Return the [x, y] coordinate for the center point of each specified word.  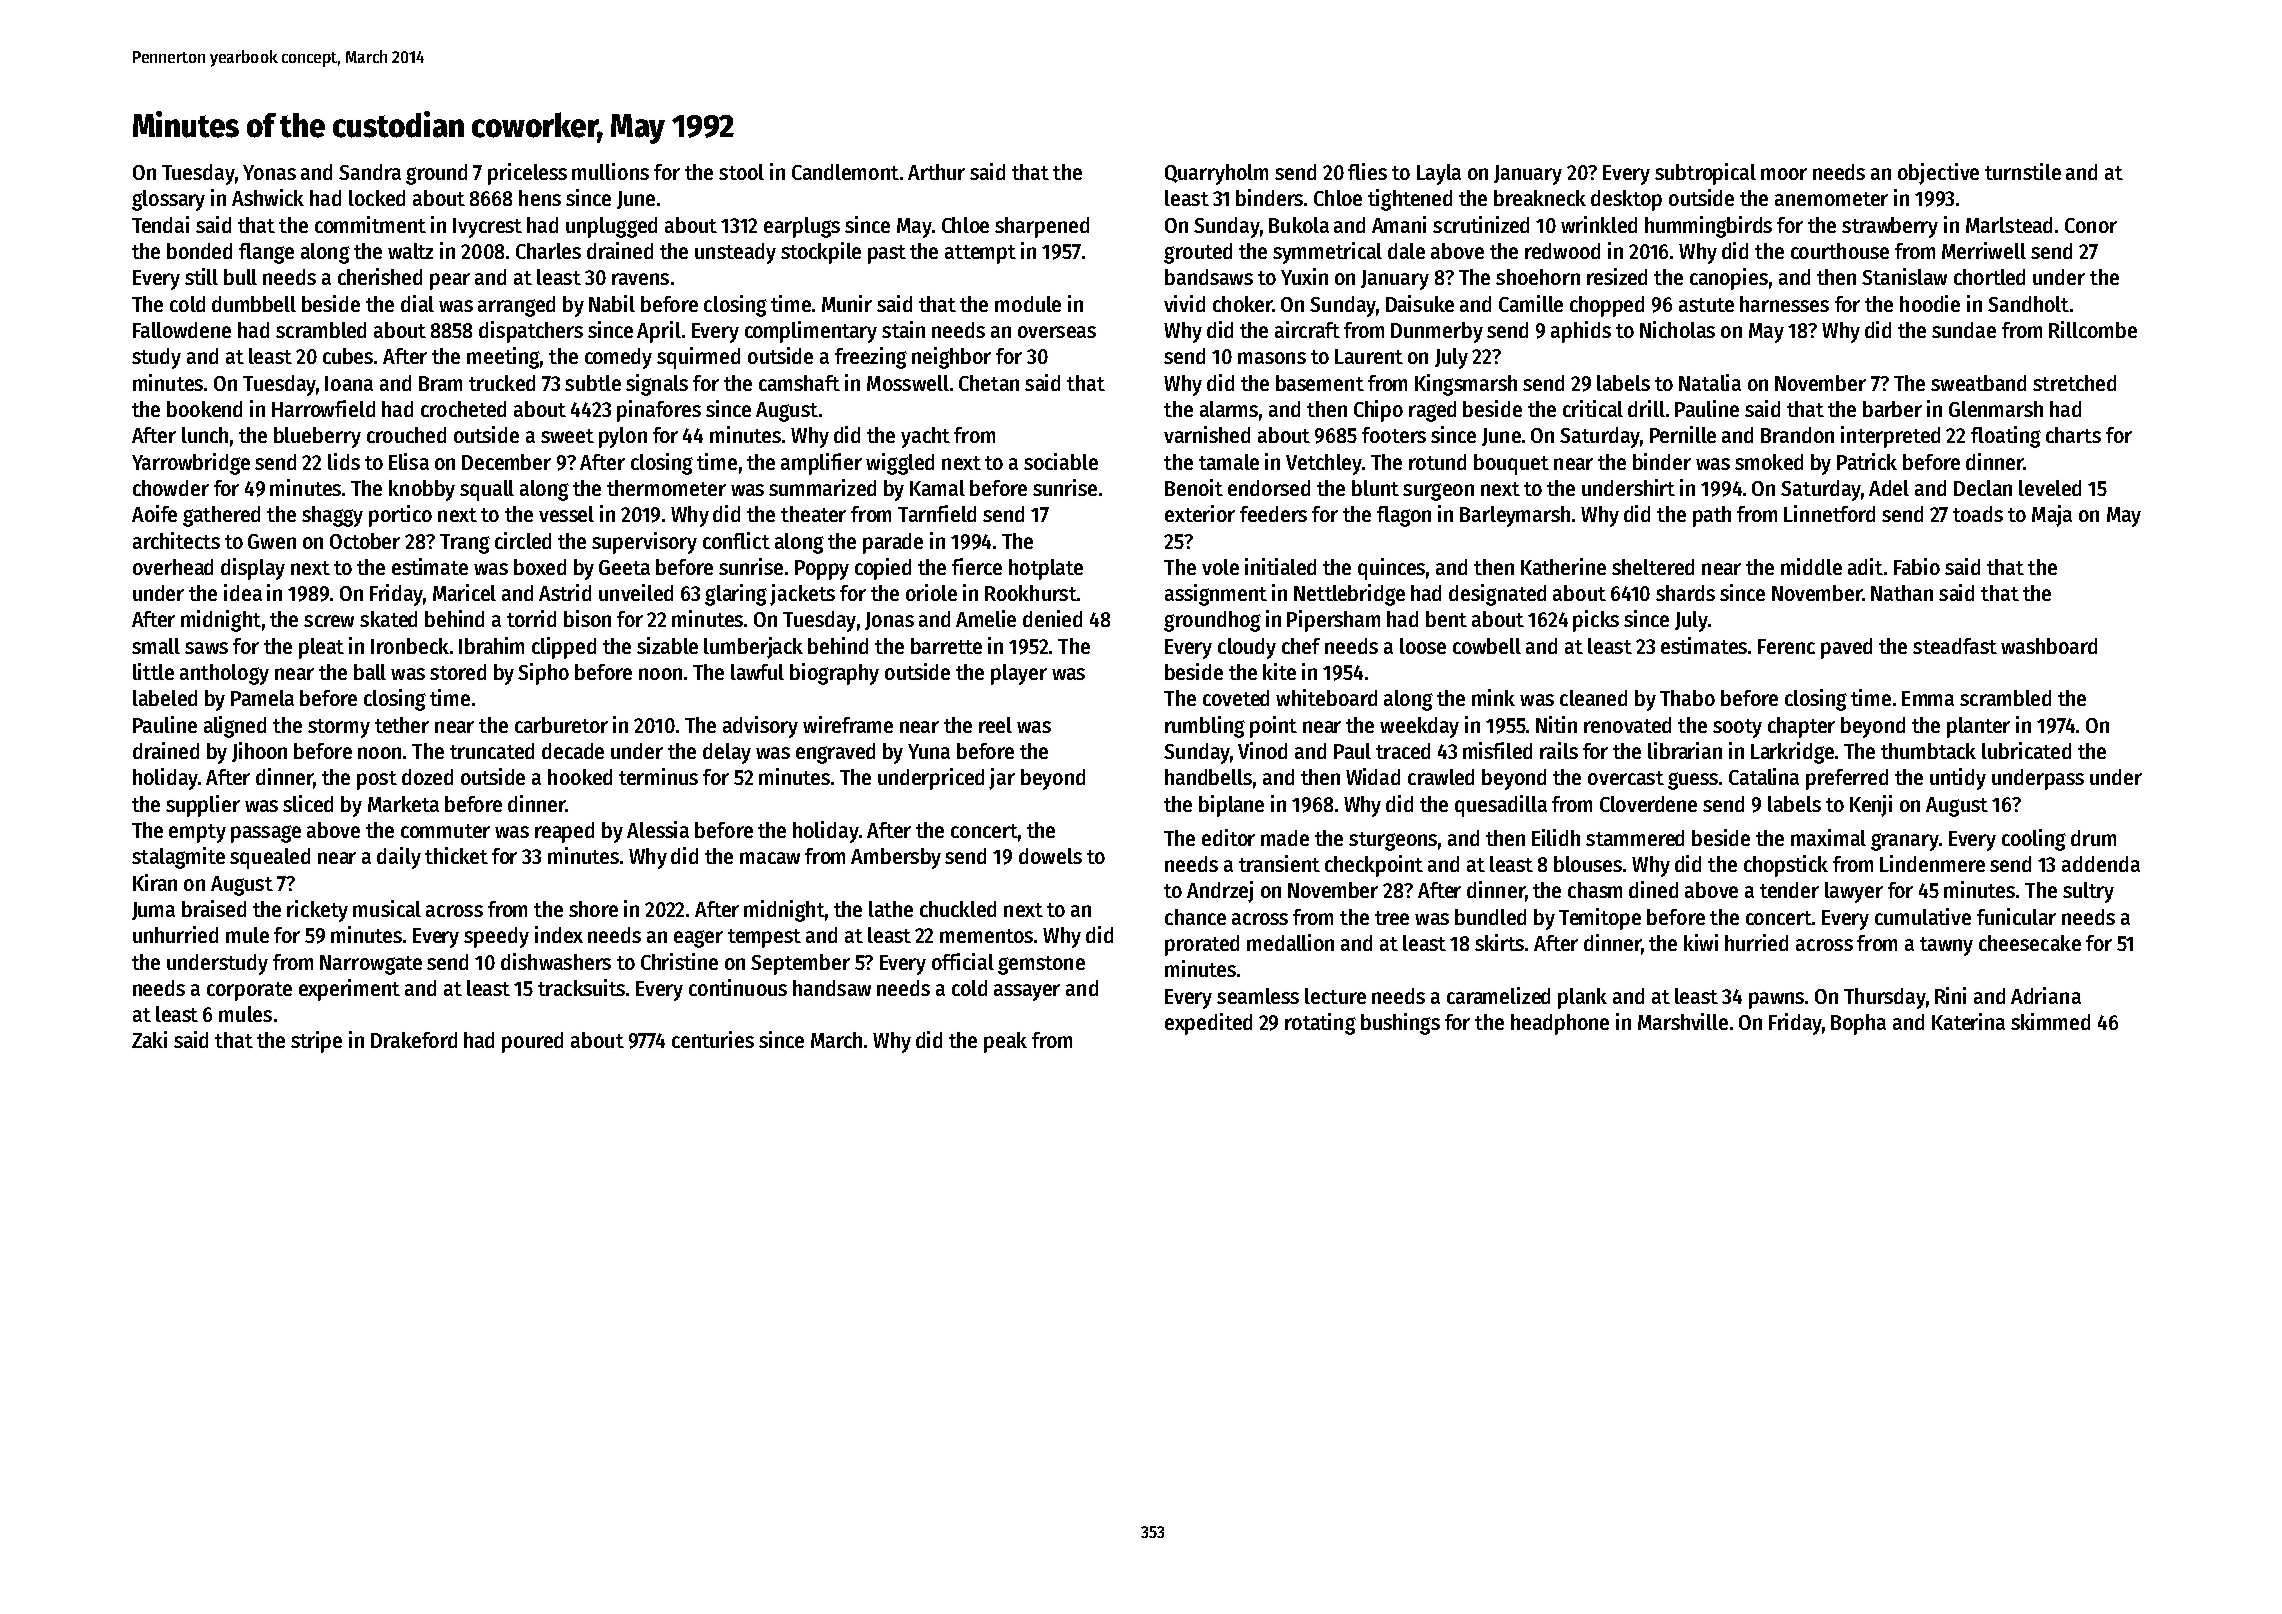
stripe [316, 1042]
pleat [321, 648]
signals [657, 385]
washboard [2049, 646]
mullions [610, 171]
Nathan [1902, 593]
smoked [1769, 462]
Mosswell [908, 383]
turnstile [2023, 171]
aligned [235, 727]
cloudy [1247, 648]
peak [1005, 1042]
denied [1052, 618]
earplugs [802, 227]
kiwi [1701, 942]
